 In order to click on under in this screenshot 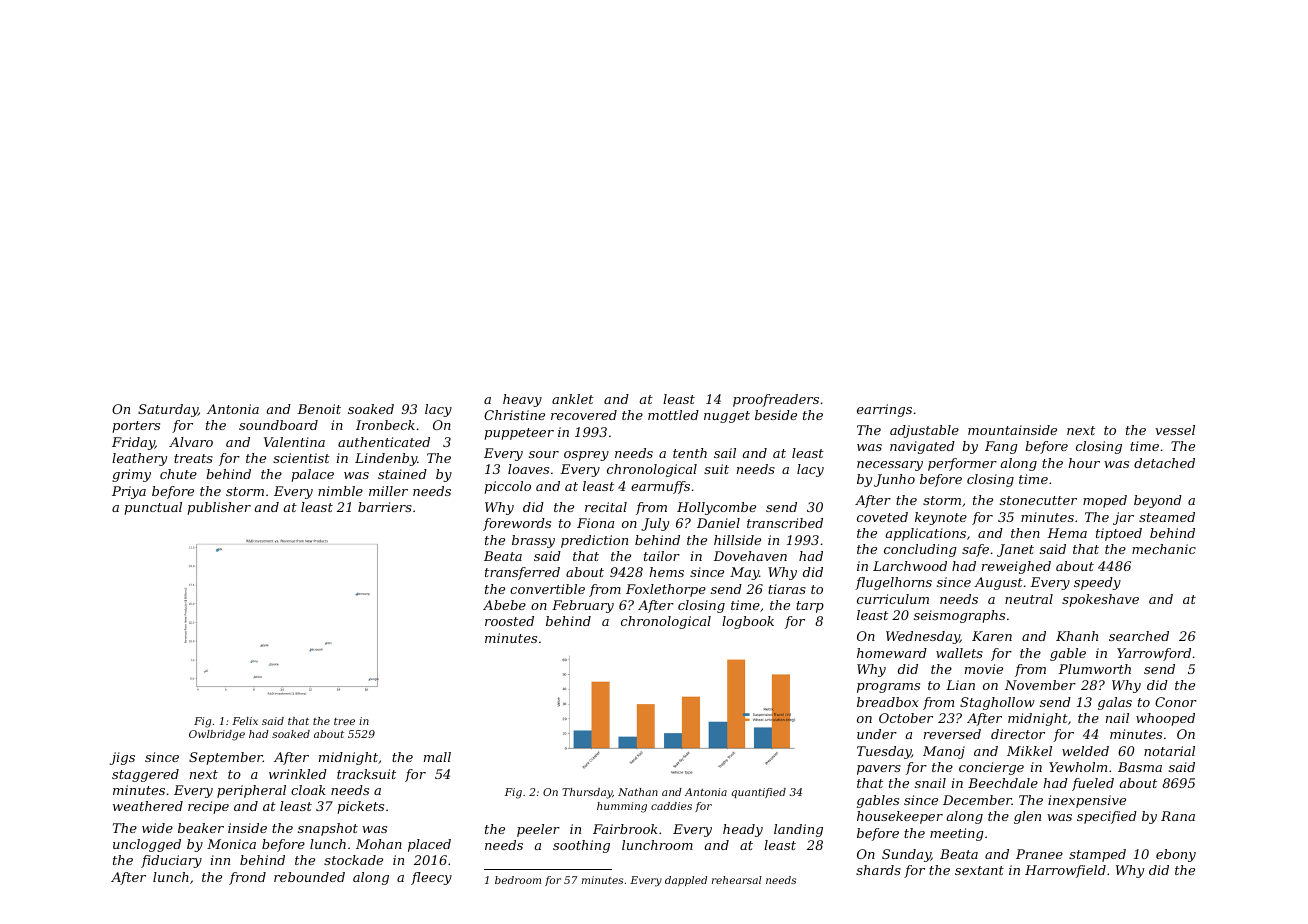, I will do `click(877, 734)`.
